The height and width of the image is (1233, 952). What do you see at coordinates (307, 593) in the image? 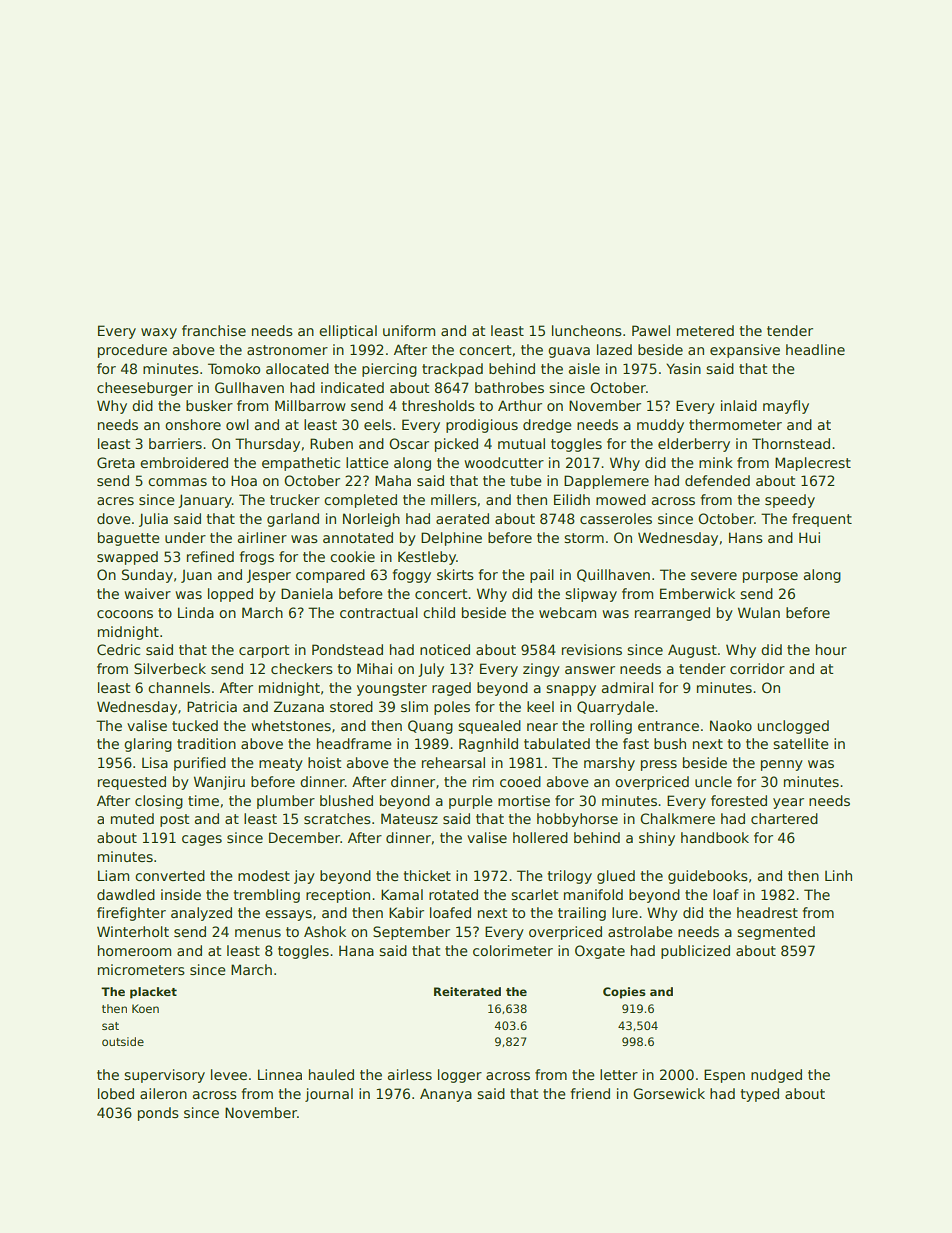
I see `Daniela` at bounding box center [307, 593].
